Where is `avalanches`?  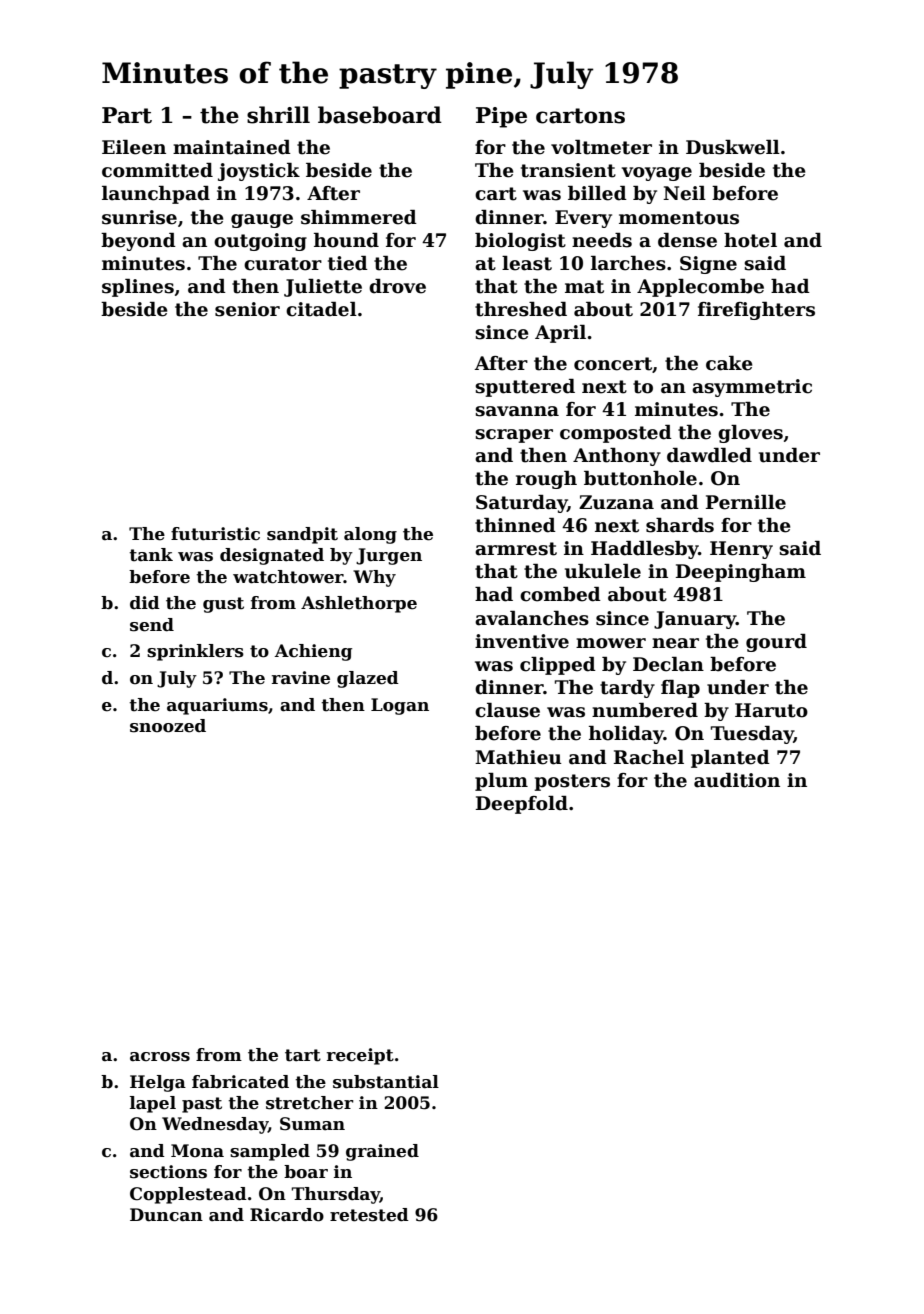
avalanches is located at coordinates (532, 618).
